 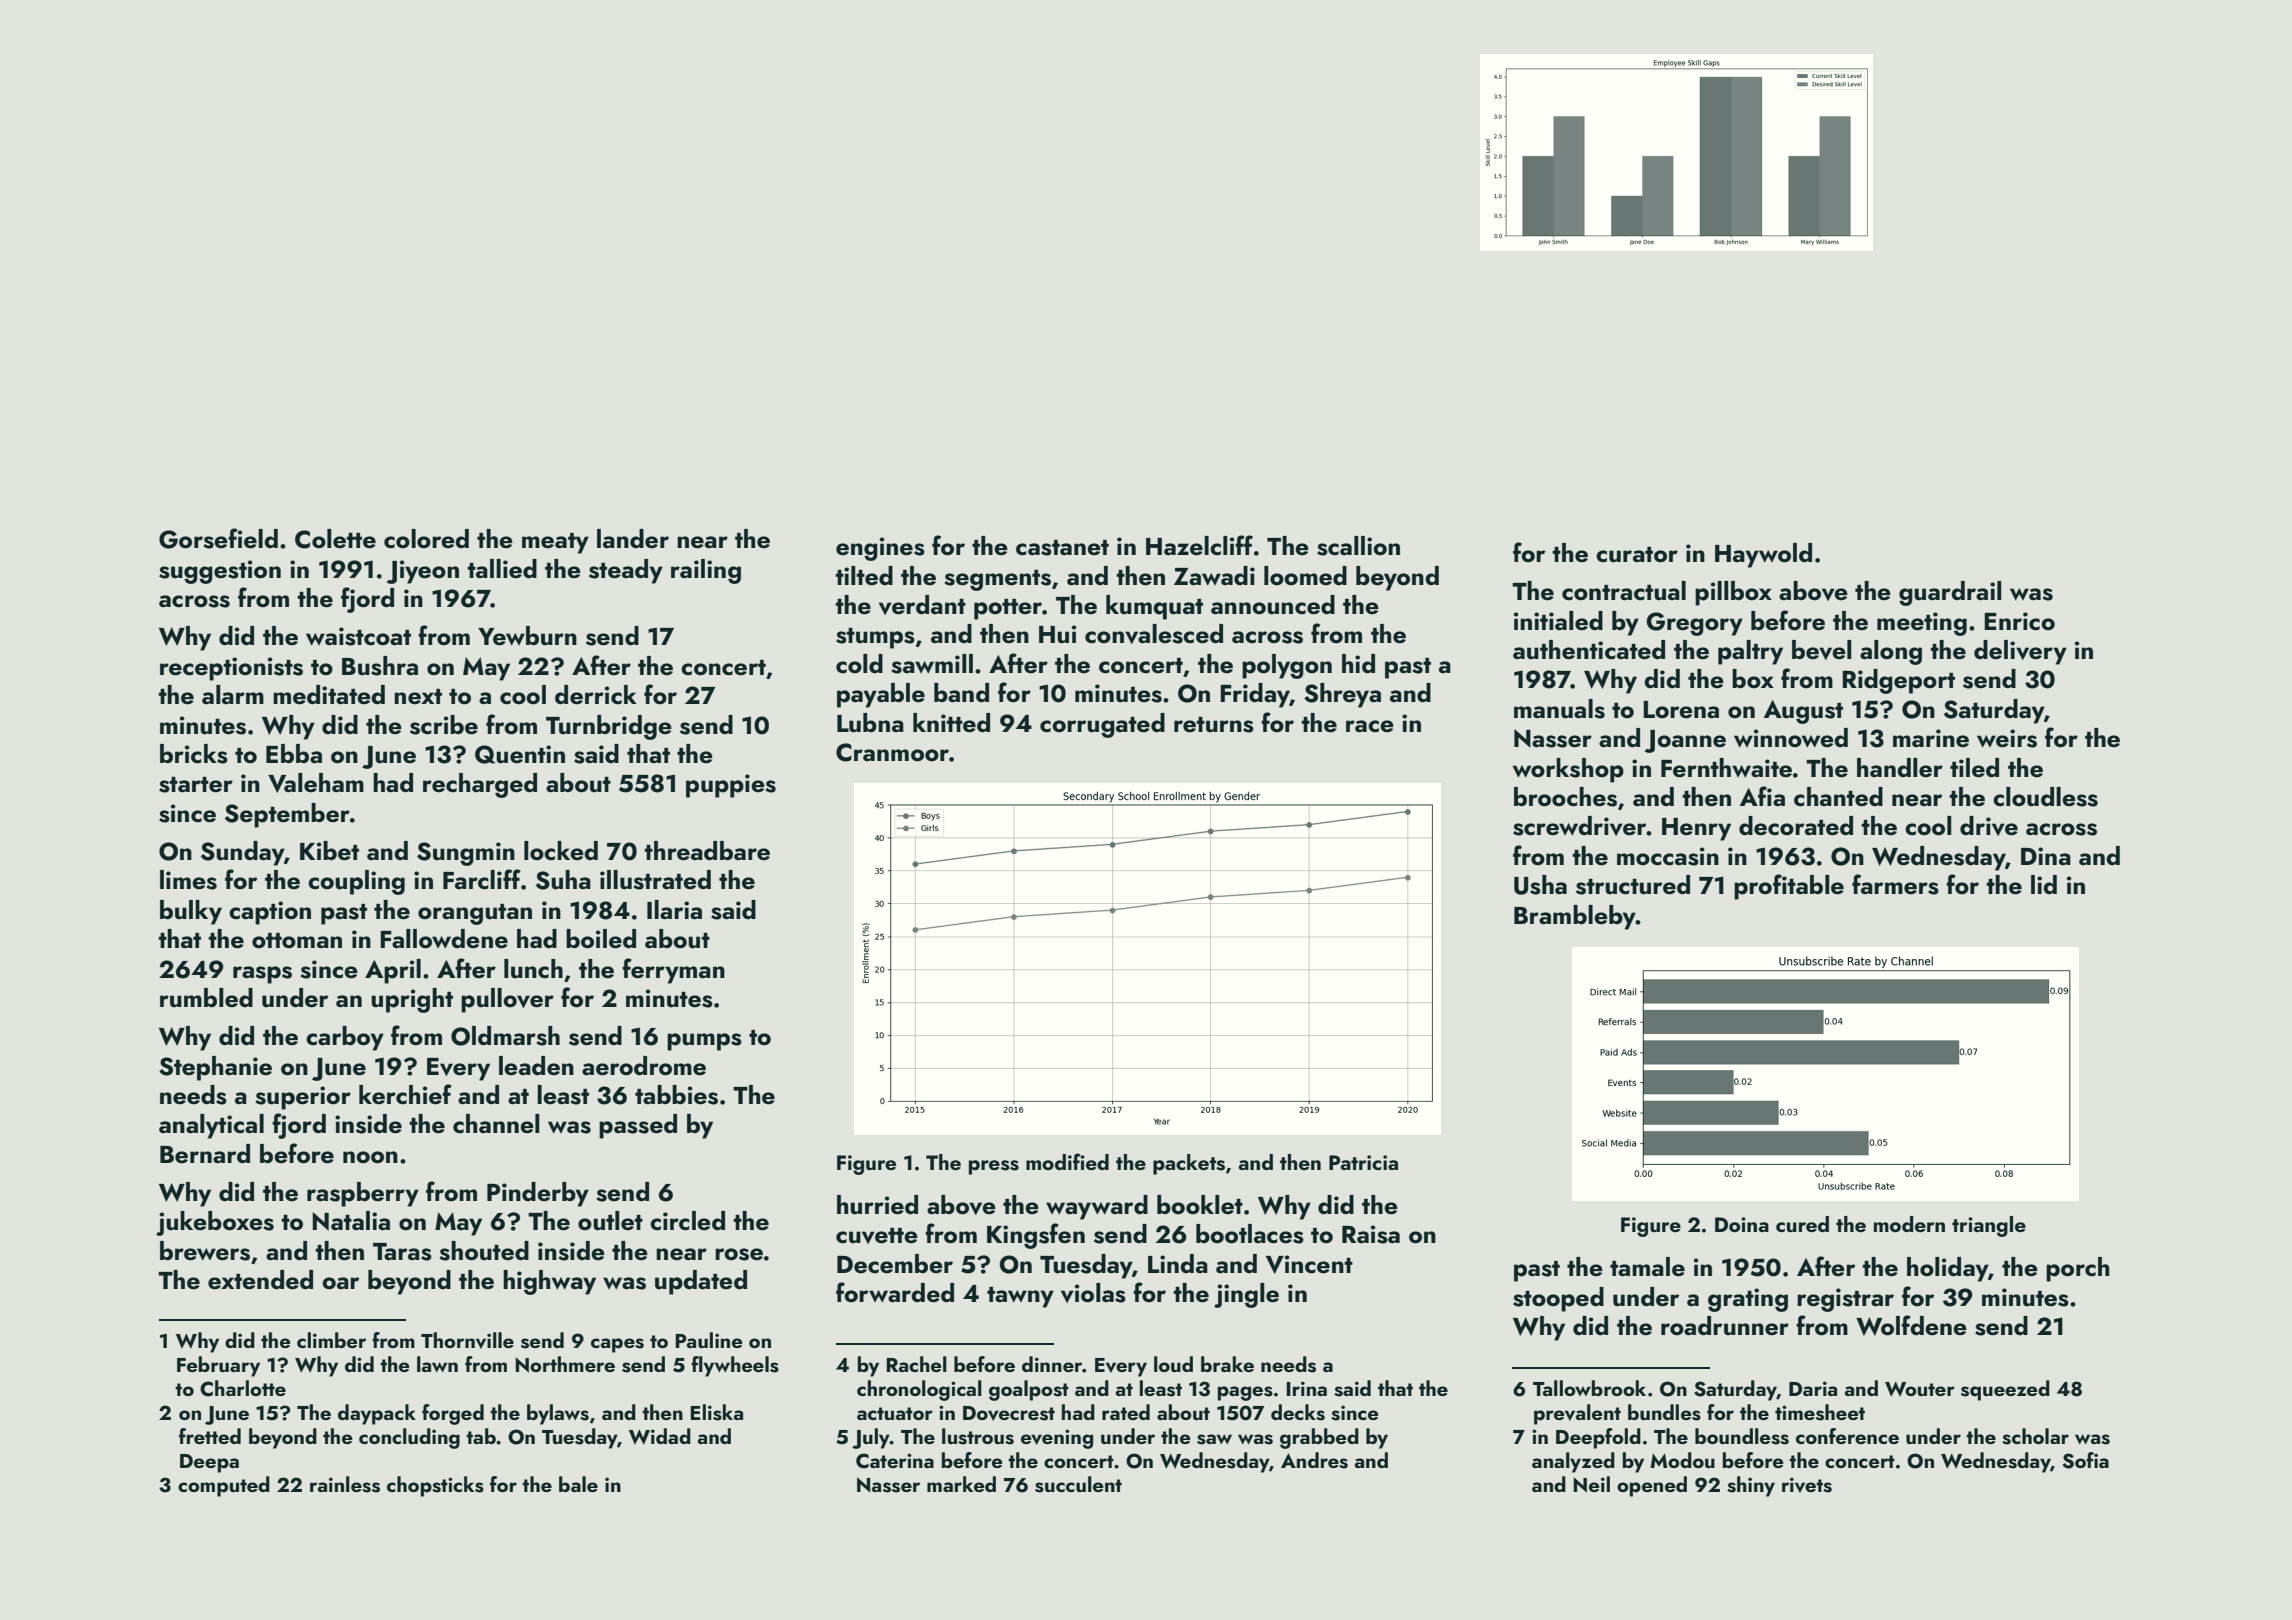 I want to click on threadbare, so click(x=707, y=851).
